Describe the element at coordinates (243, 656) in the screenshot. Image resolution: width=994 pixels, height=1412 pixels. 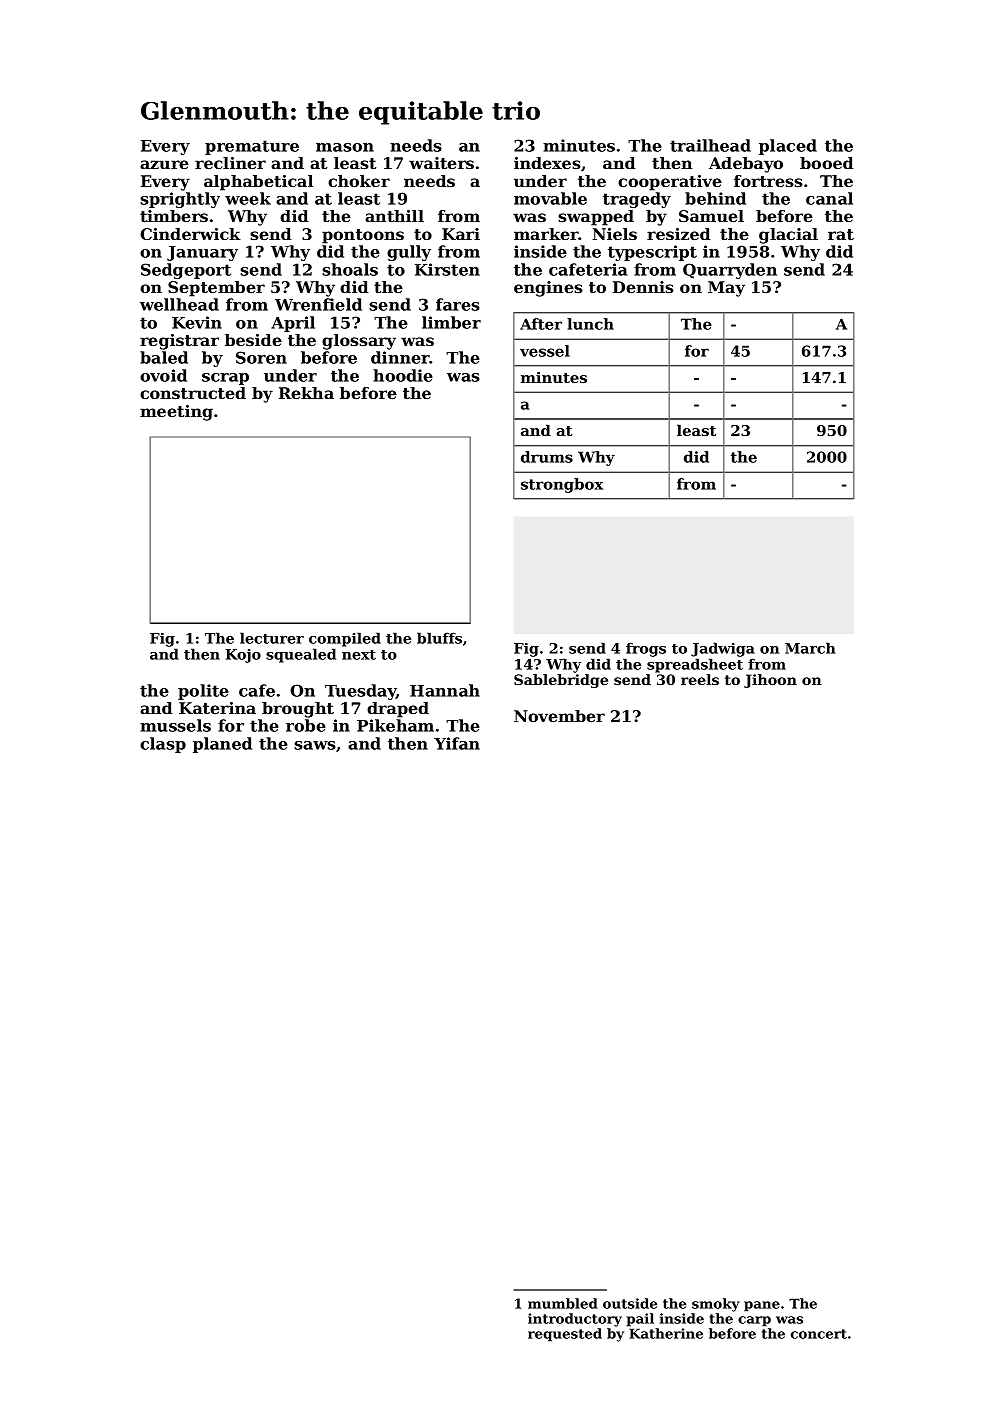
I see `Kojo` at that location.
